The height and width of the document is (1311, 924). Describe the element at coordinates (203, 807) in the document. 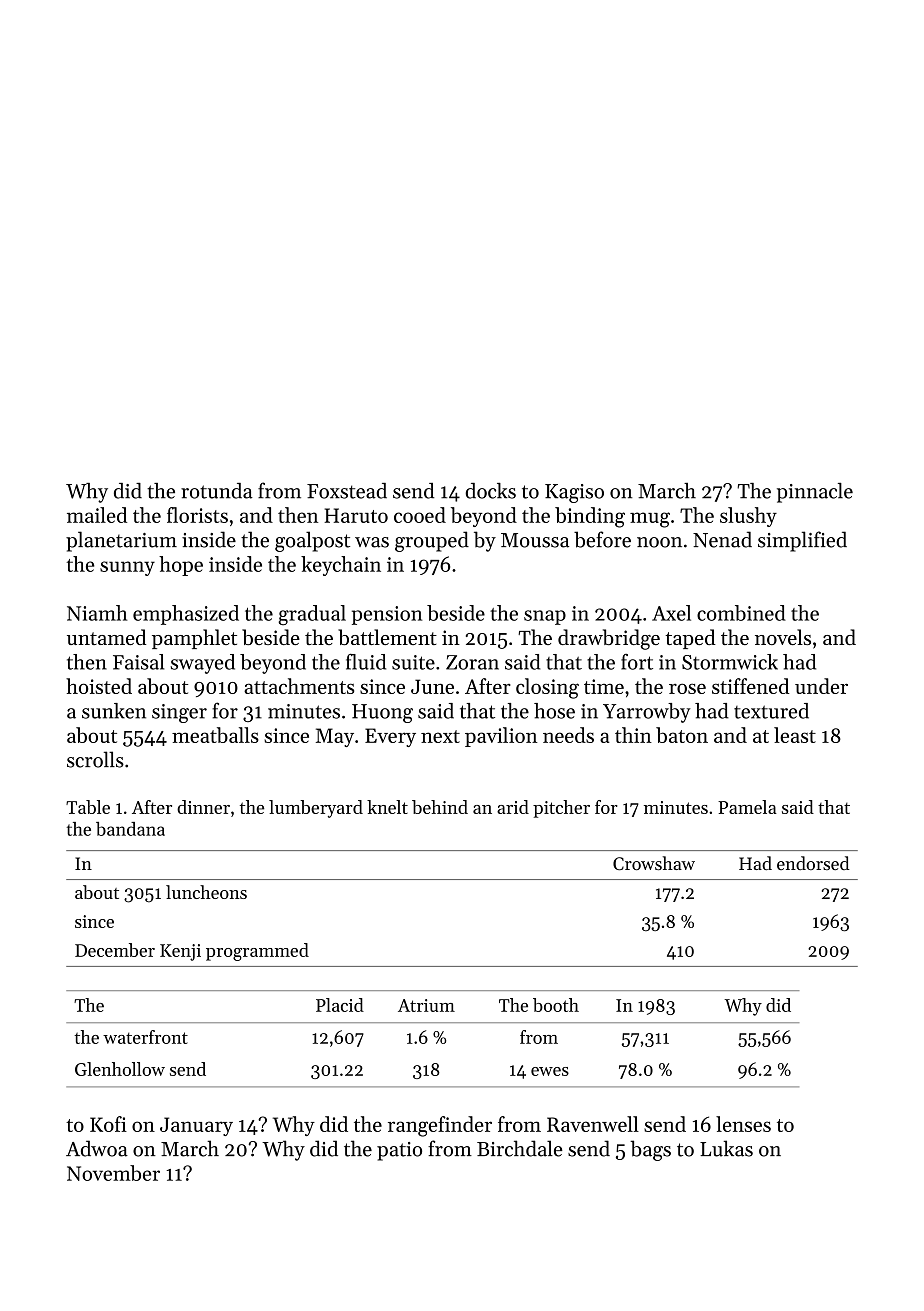

I see `dinner` at that location.
